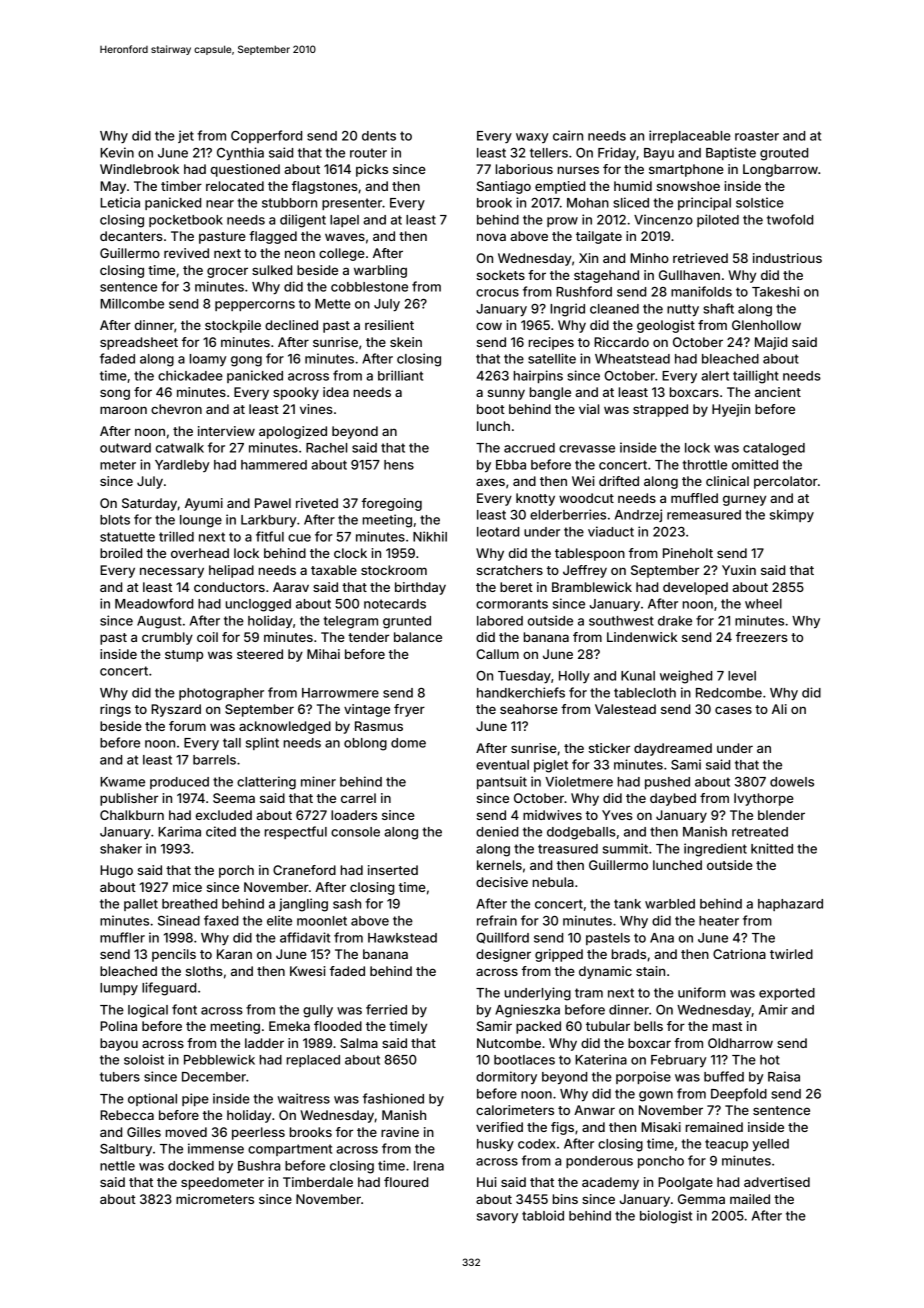  What do you see at coordinates (365, 744) in the page?
I see `oblong` at bounding box center [365, 744].
